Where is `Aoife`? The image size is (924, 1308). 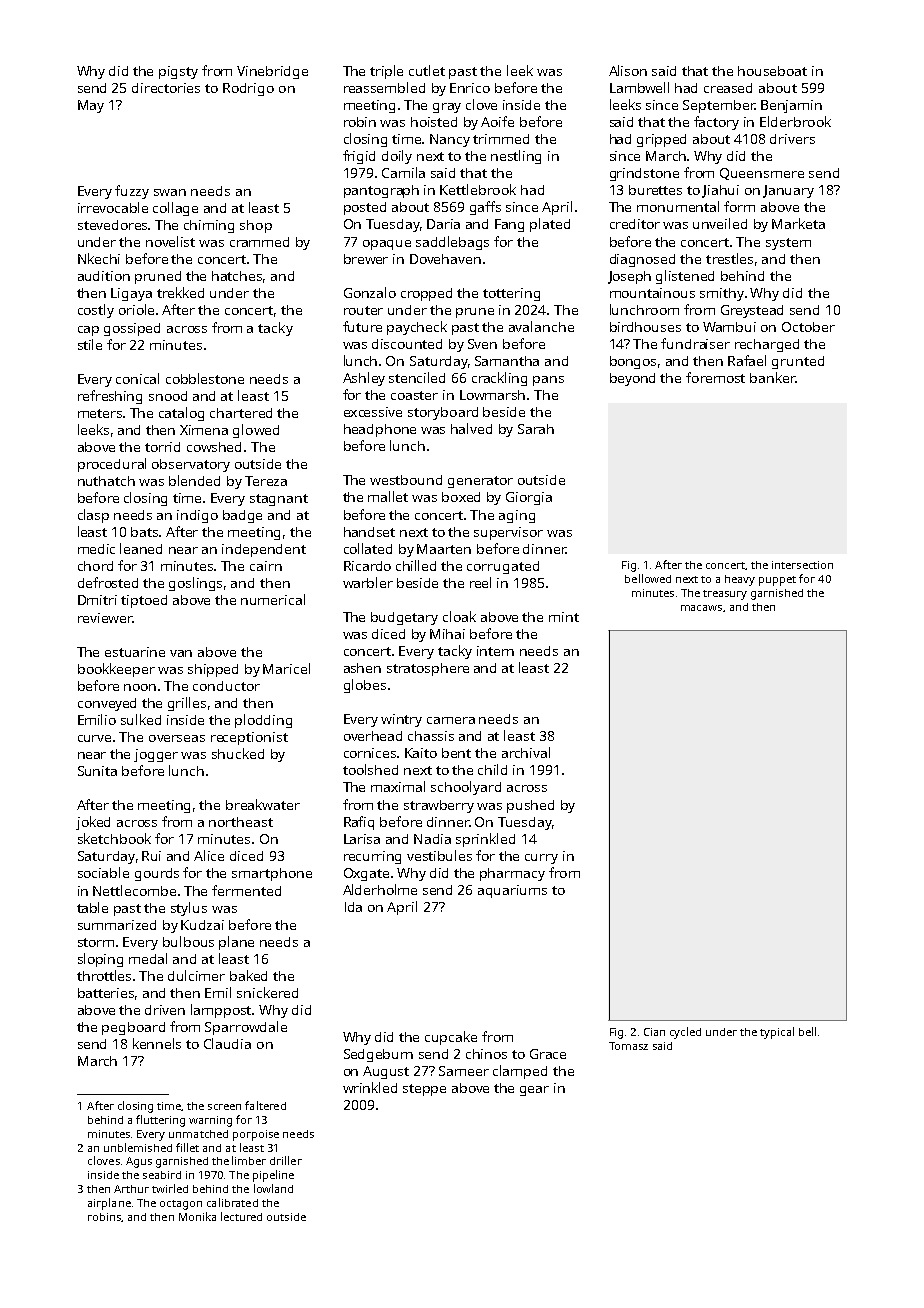
Aoife is located at coordinates (497, 121).
